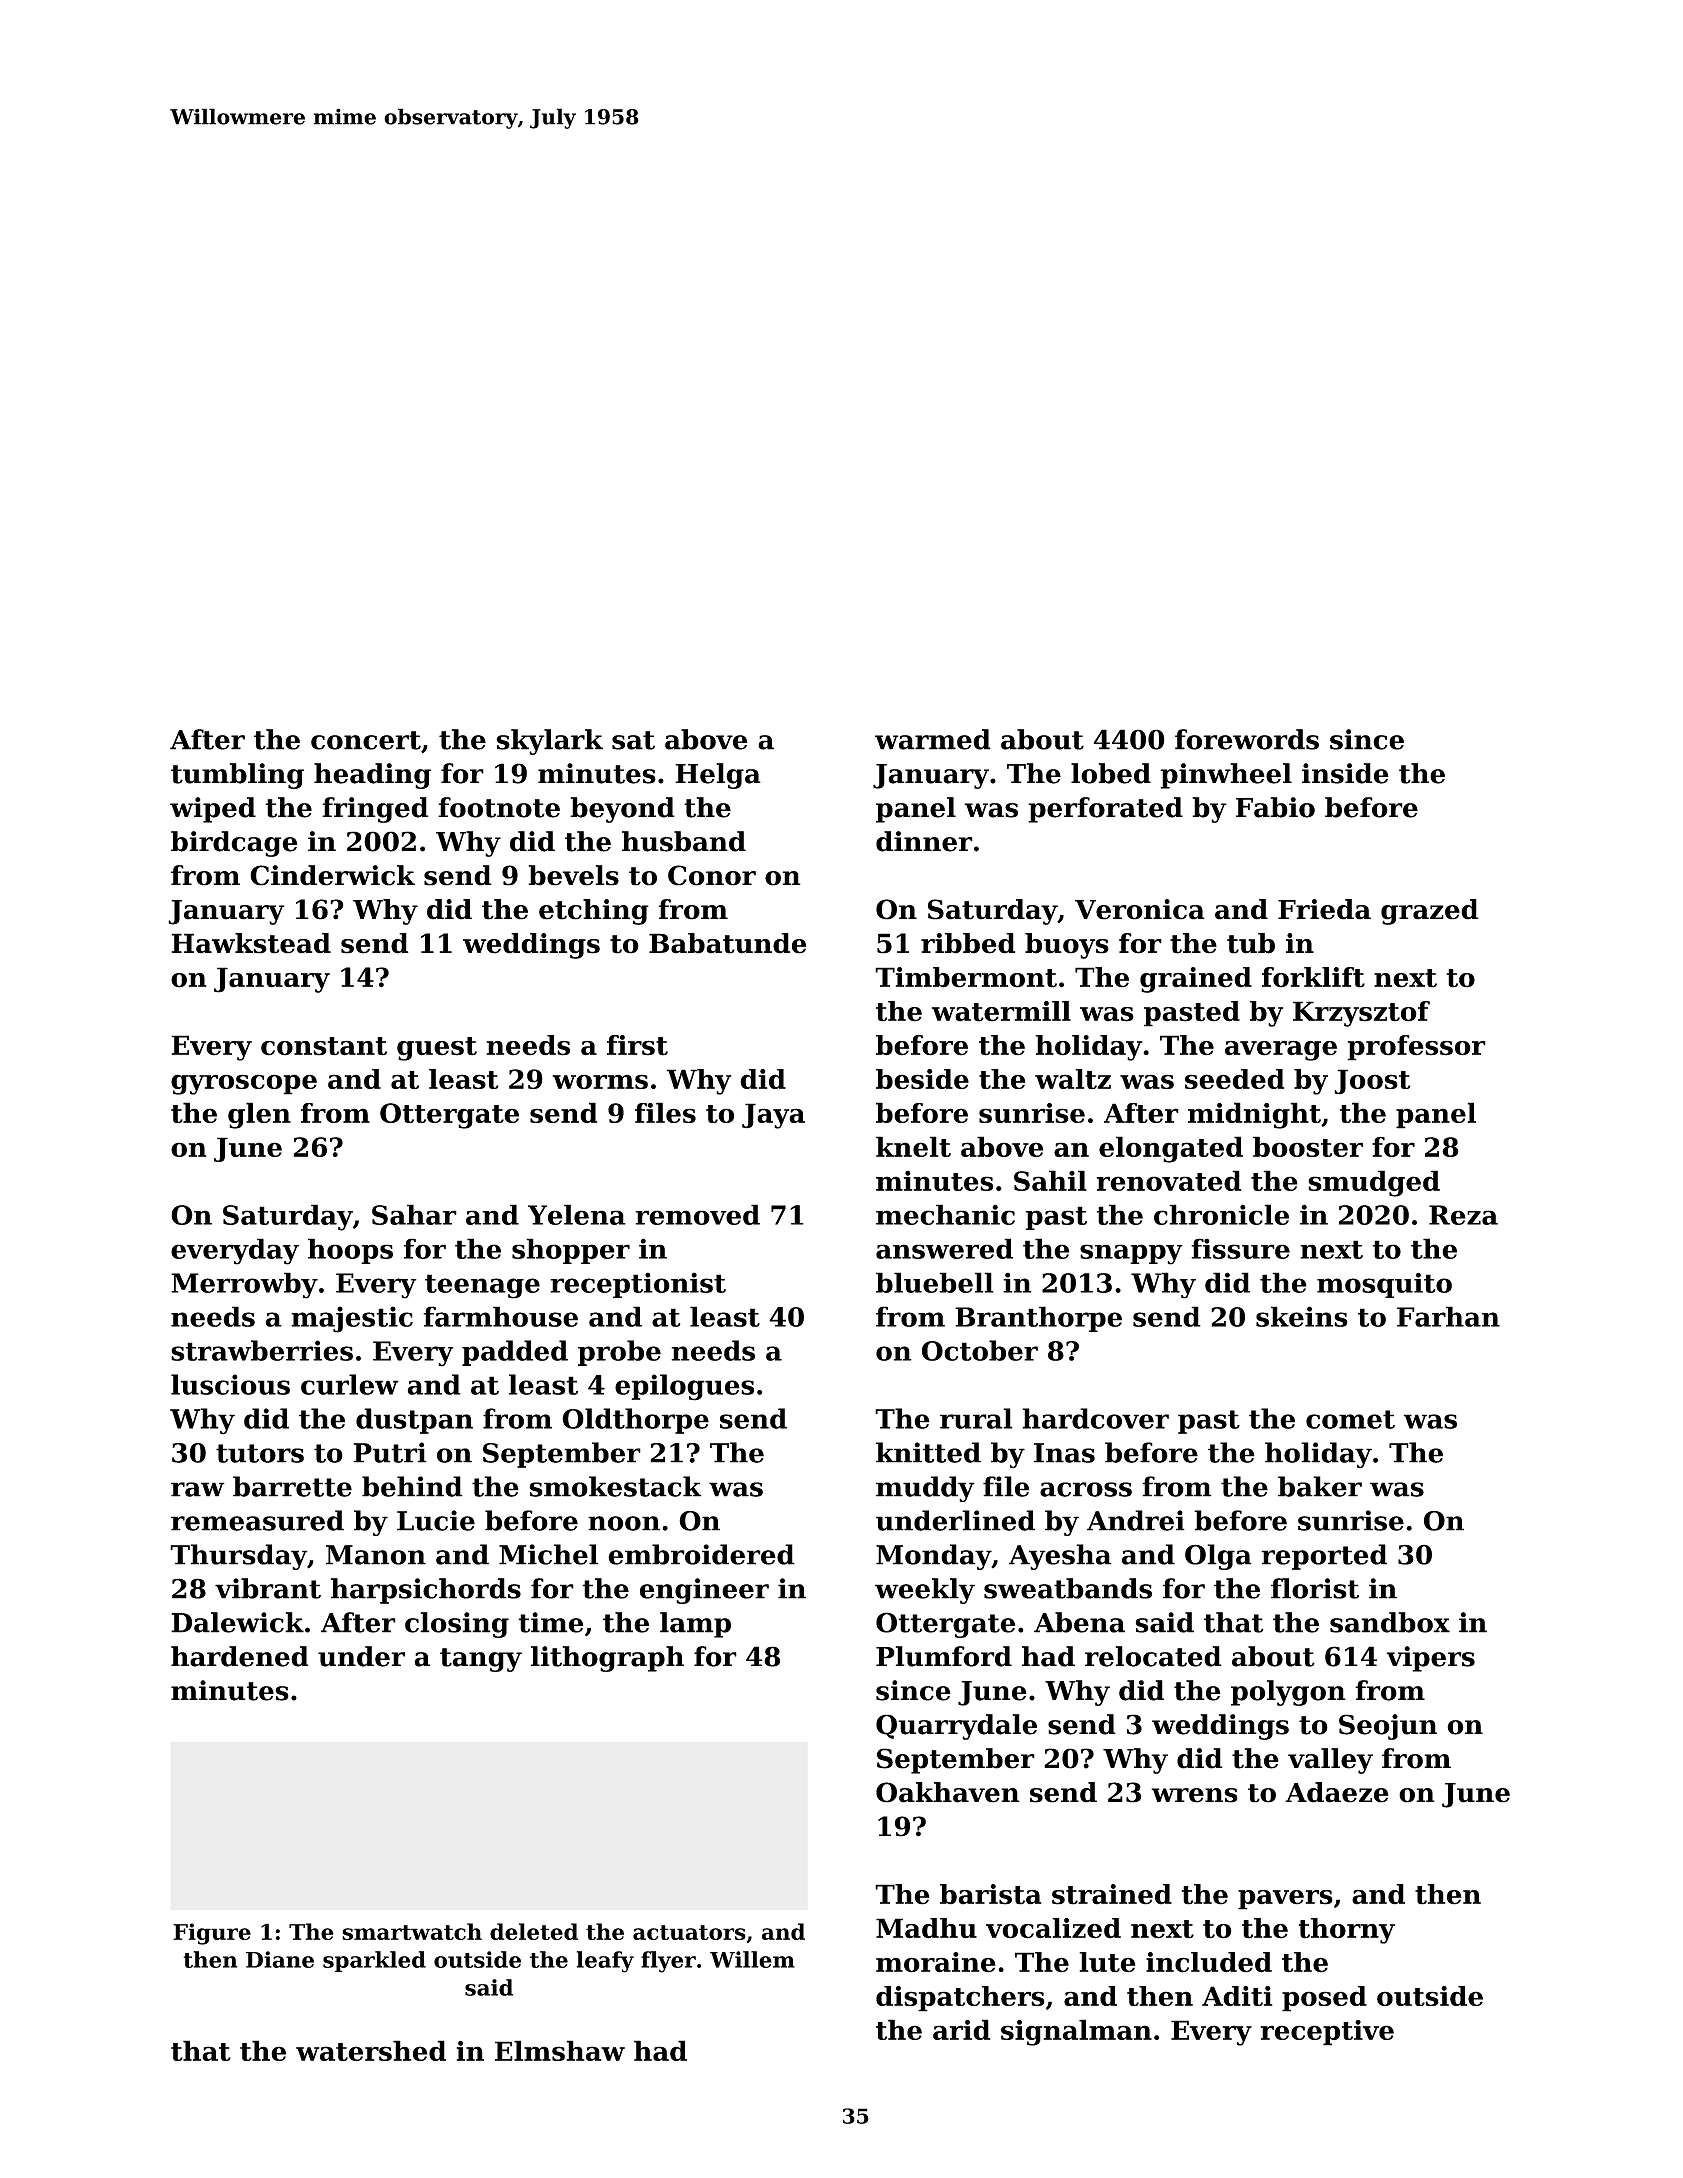 The image size is (1683, 2178). Describe the element at coordinates (697, 1214) in the screenshot. I see `removed` at that location.
